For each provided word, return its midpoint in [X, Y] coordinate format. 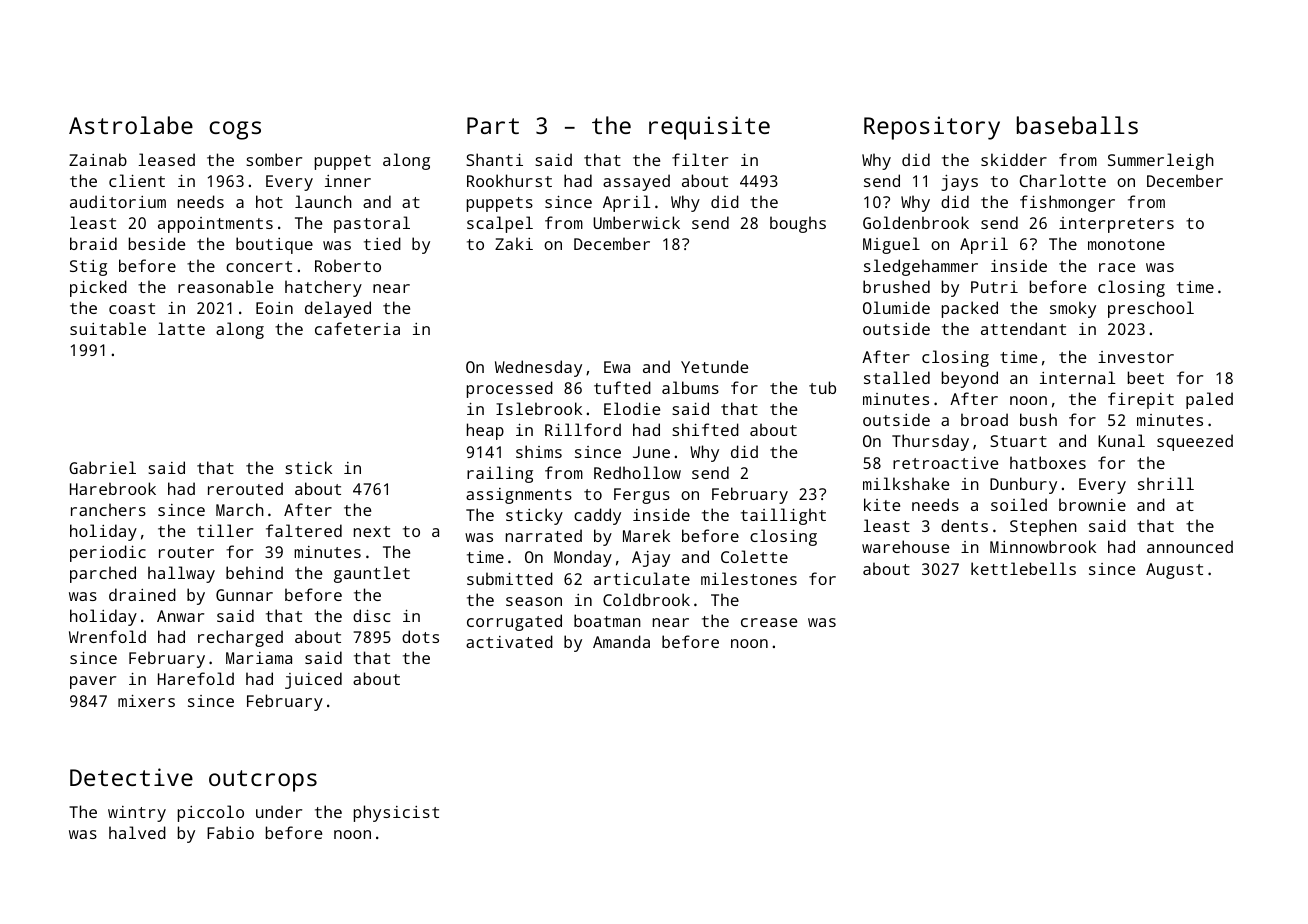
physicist [396, 813]
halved [137, 832]
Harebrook [113, 488]
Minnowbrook [1043, 546]
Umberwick [636, 222]
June [651, 452]
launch [323, 201]
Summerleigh [1161, 161]
